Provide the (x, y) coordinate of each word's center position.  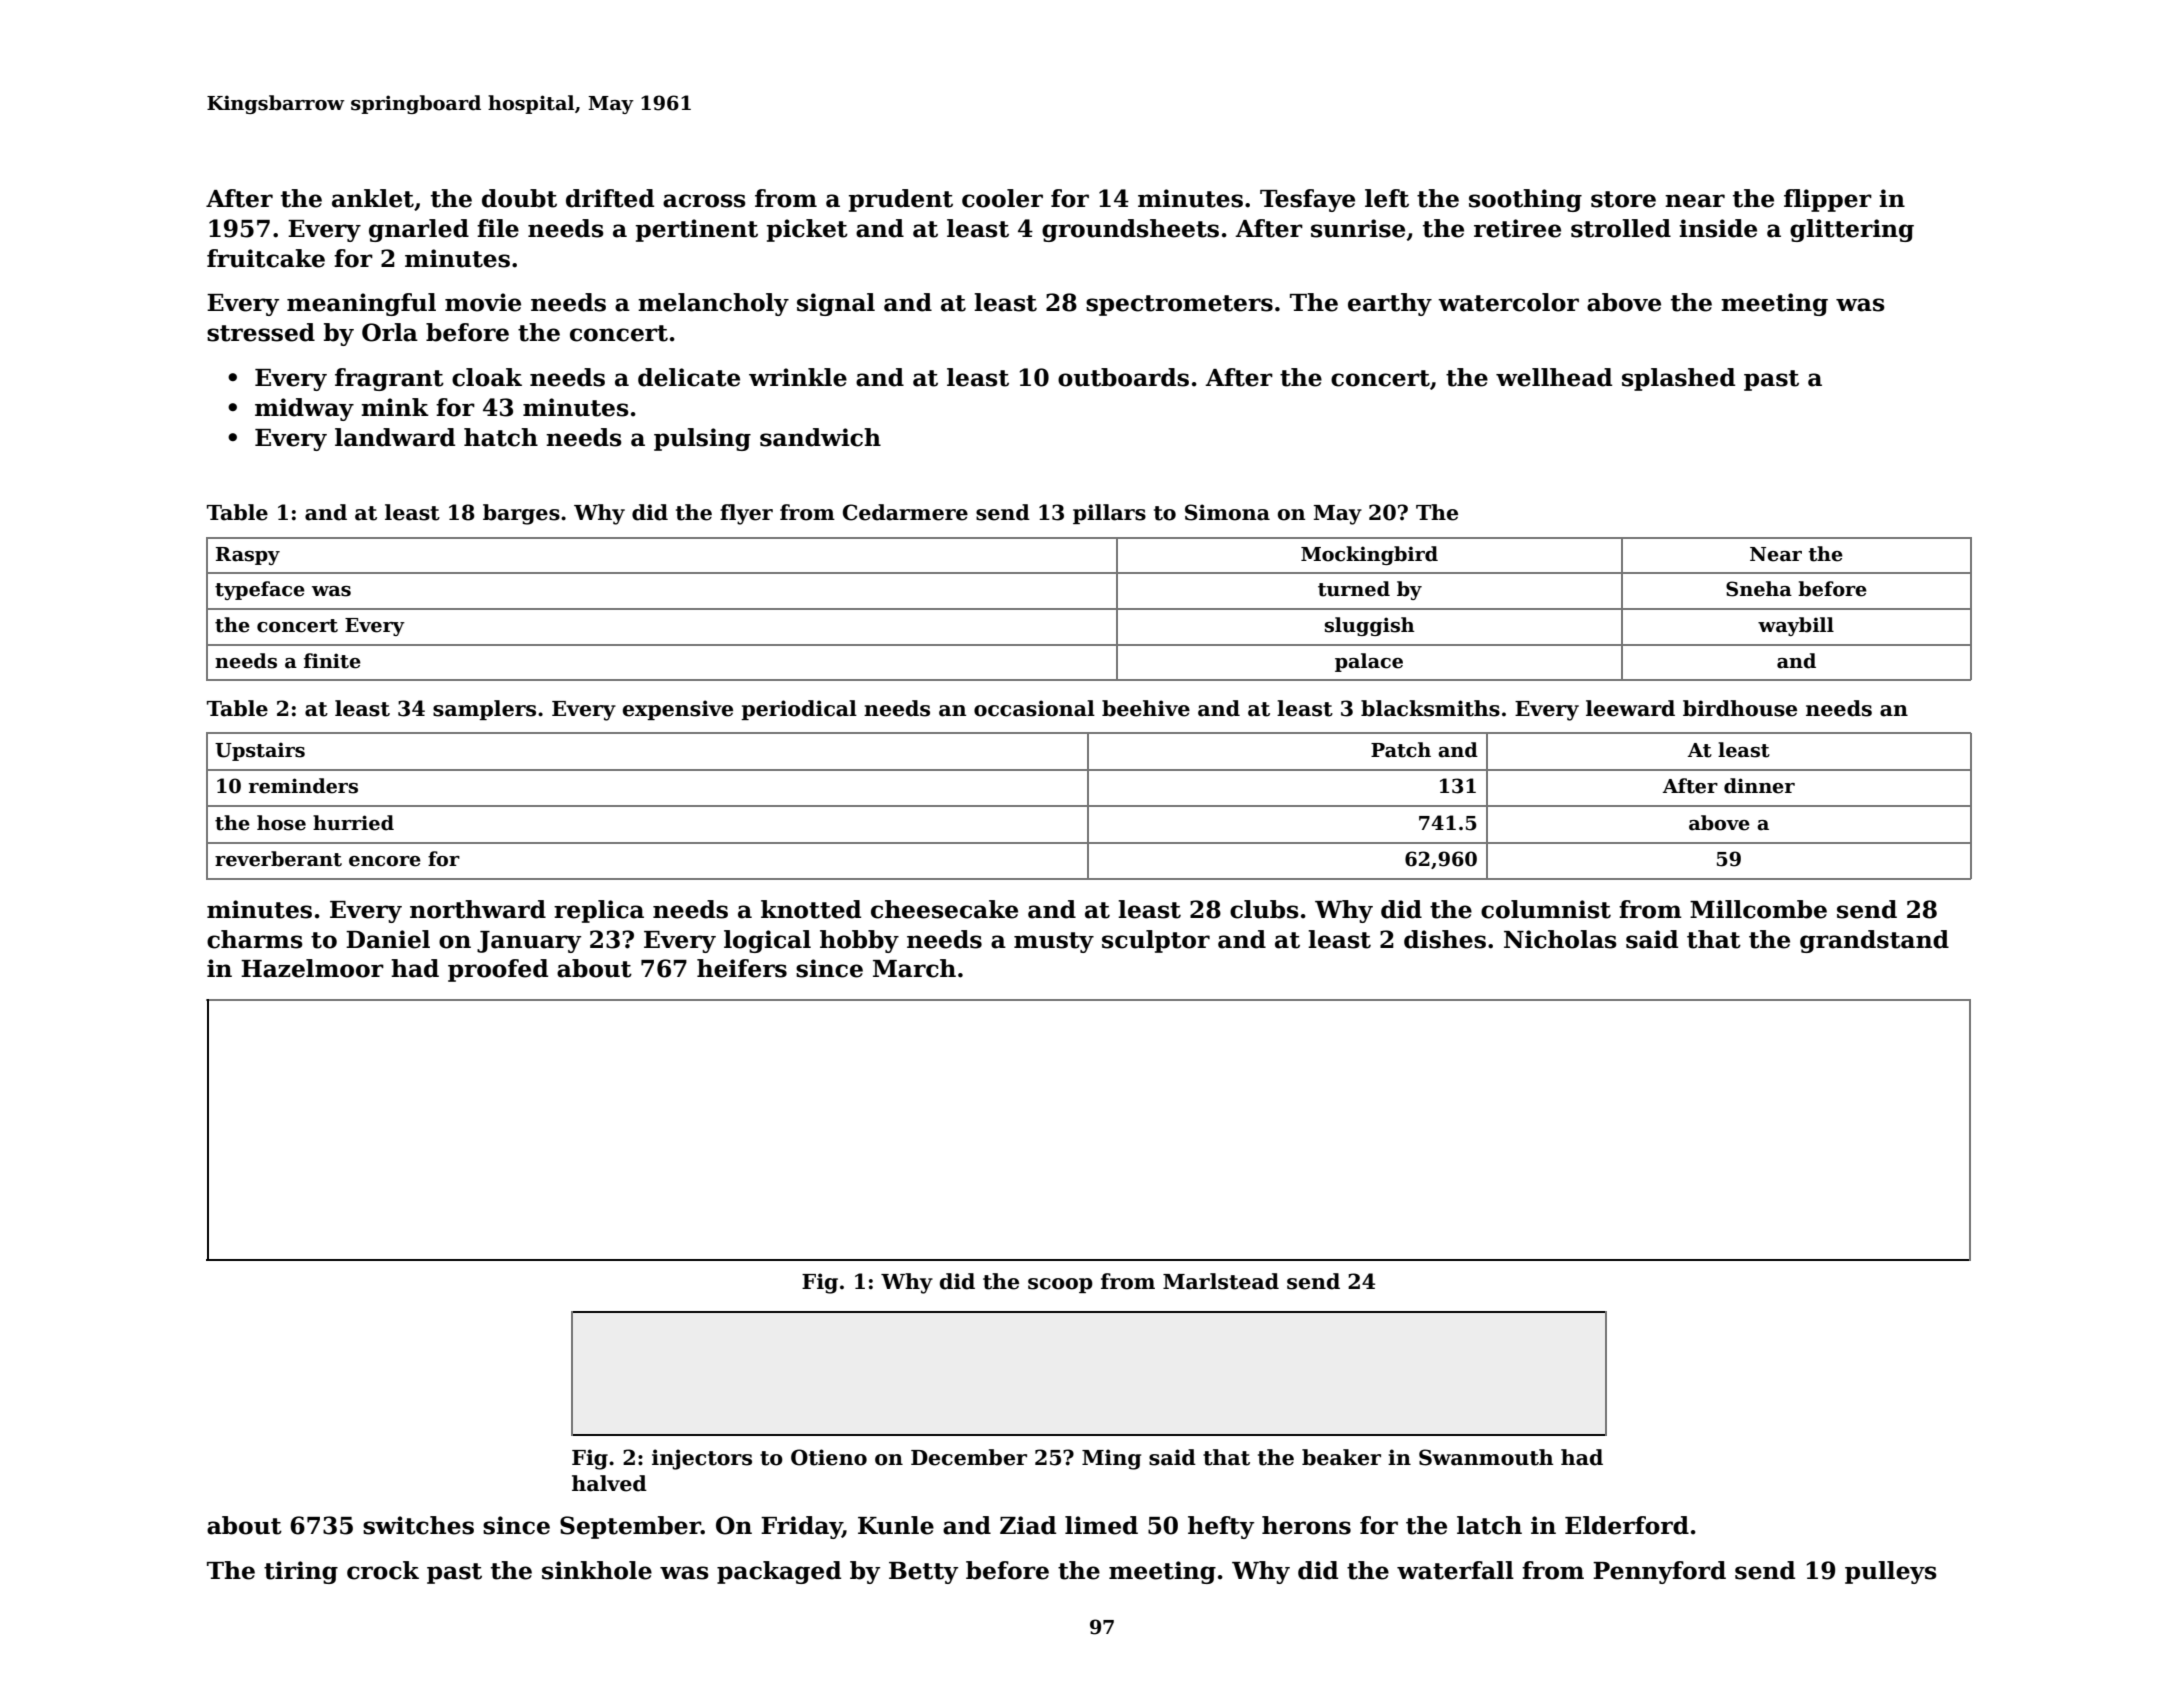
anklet (373, 198)
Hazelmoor (312, 968)
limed (1101, 1525)
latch (1489, 1525)
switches (418, 1525)
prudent (901, 200)
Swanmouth (1486, 1457)
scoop (1060, 1285)
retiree (1517, 228)
